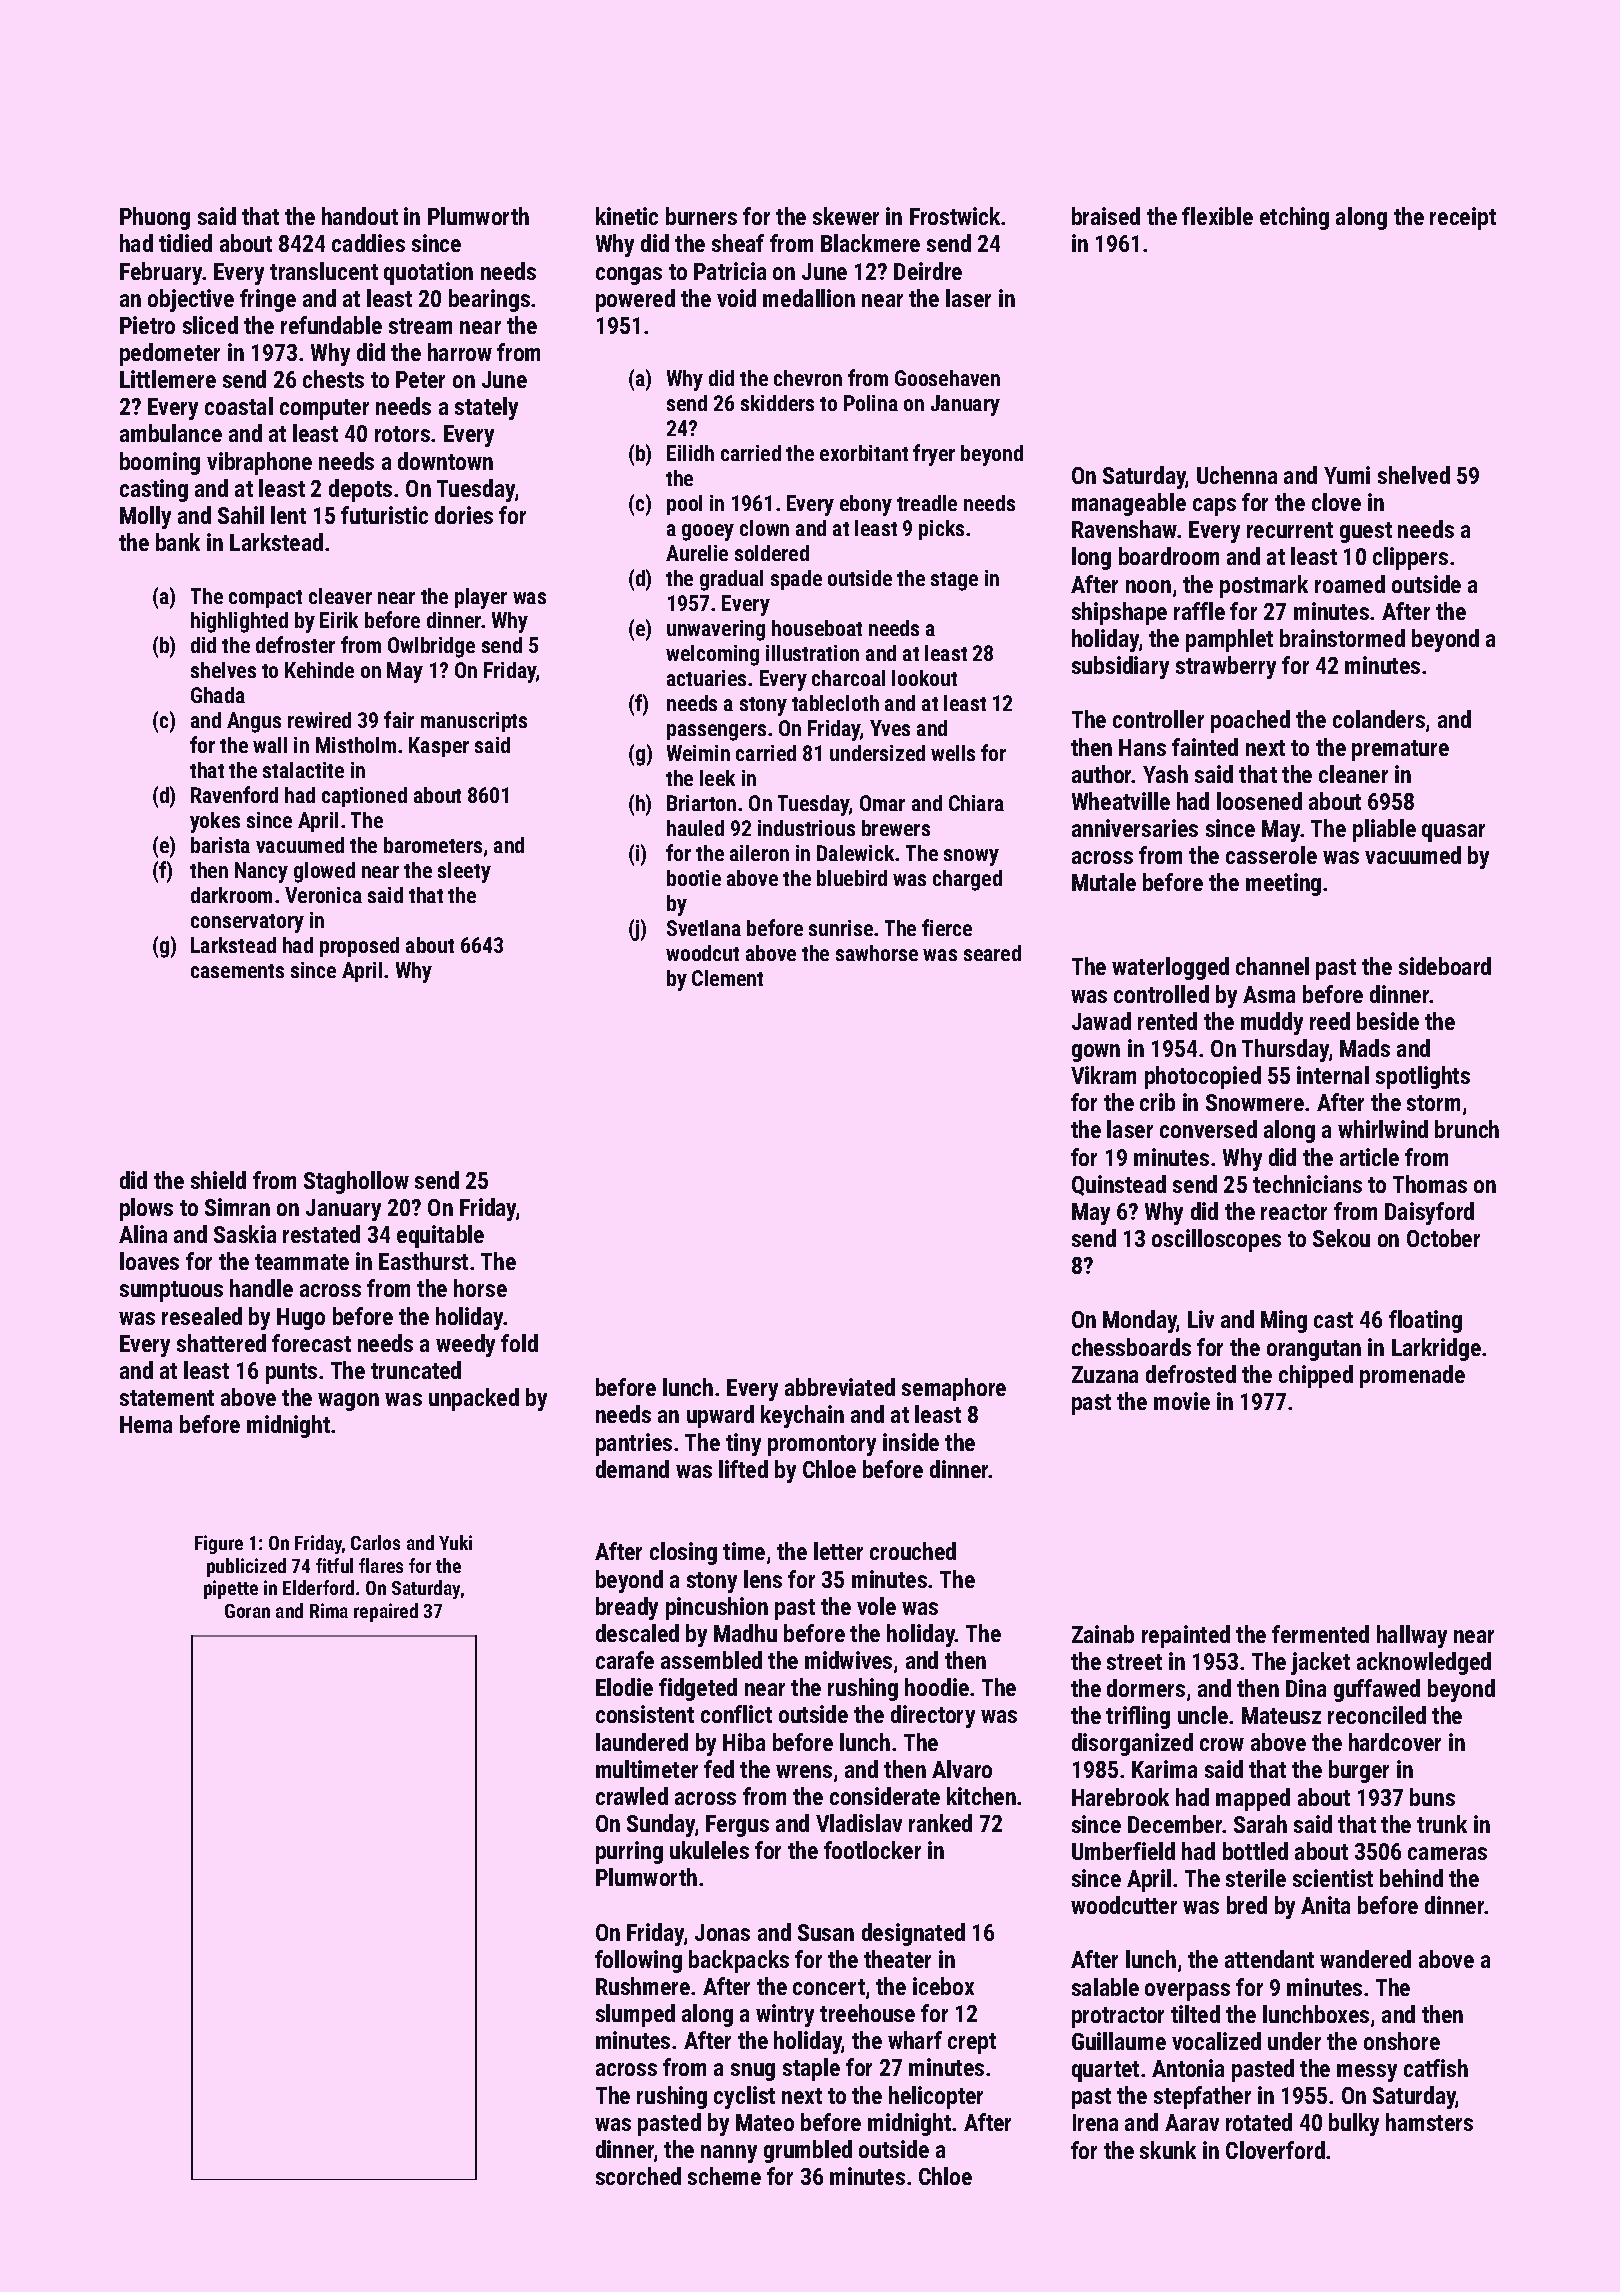 The image size is (1620, 2292). Describe the element at coordinates (638, 2176) in the page. I see `scorched` at that location.
